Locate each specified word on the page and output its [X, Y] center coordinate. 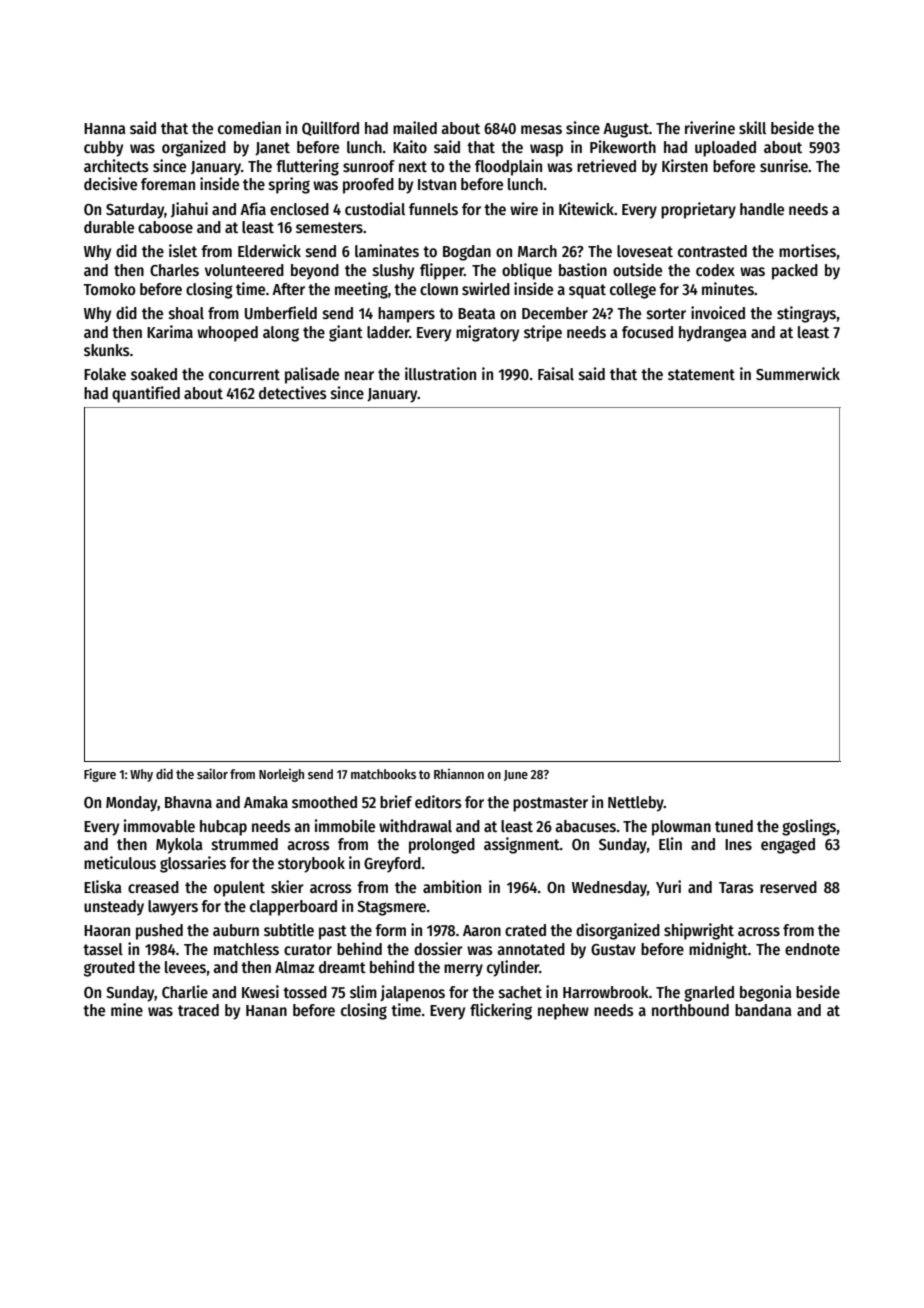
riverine [710, 127]
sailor [212, 773]
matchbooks [383, 774]
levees [185, 967]
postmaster [550, 804]
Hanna [104, 128]
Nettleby [636, 804]
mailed [415, 127]
